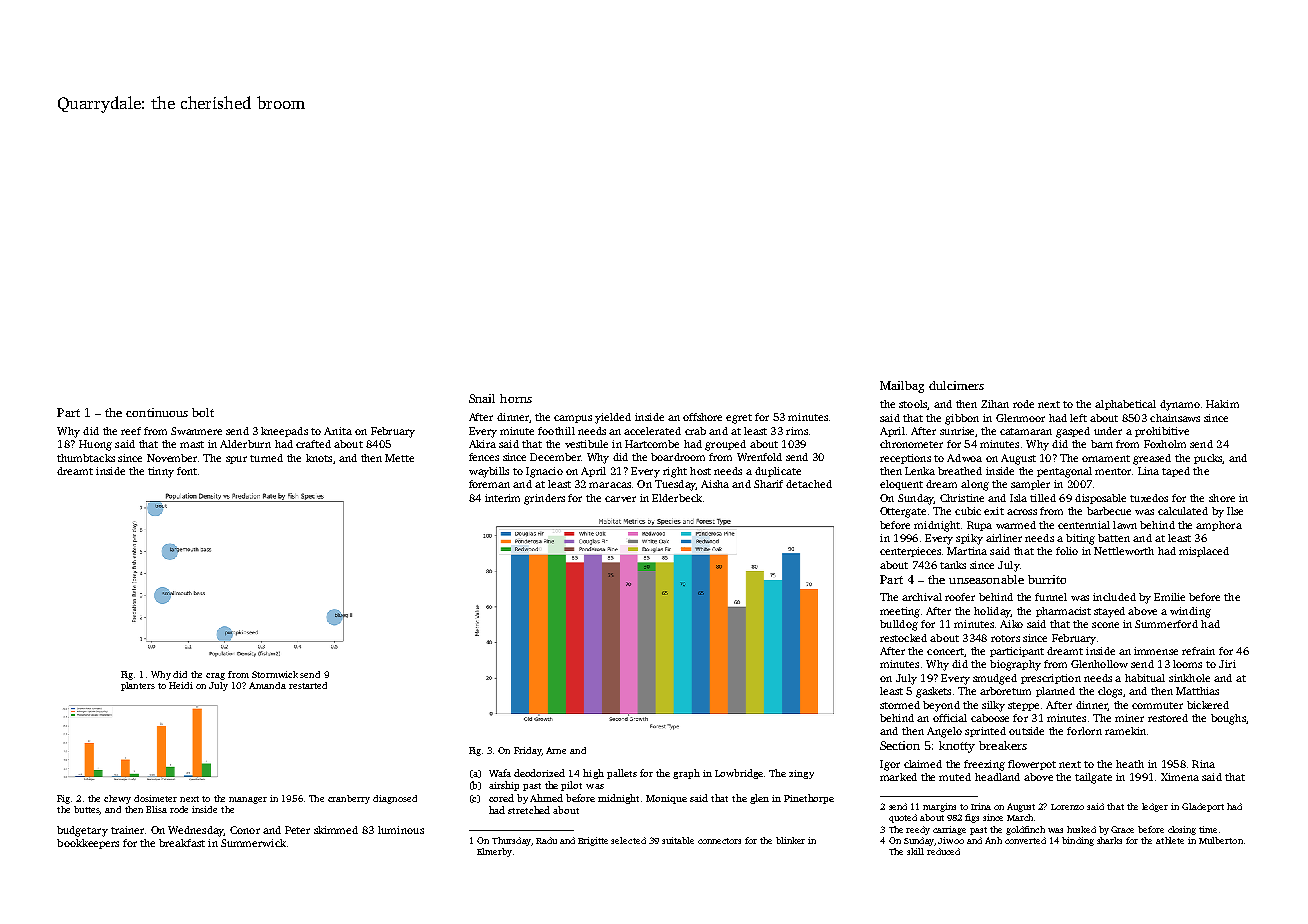 The width and height of the screenshot is (1308, 924). I want to click on reduced, so click(943, 851).
